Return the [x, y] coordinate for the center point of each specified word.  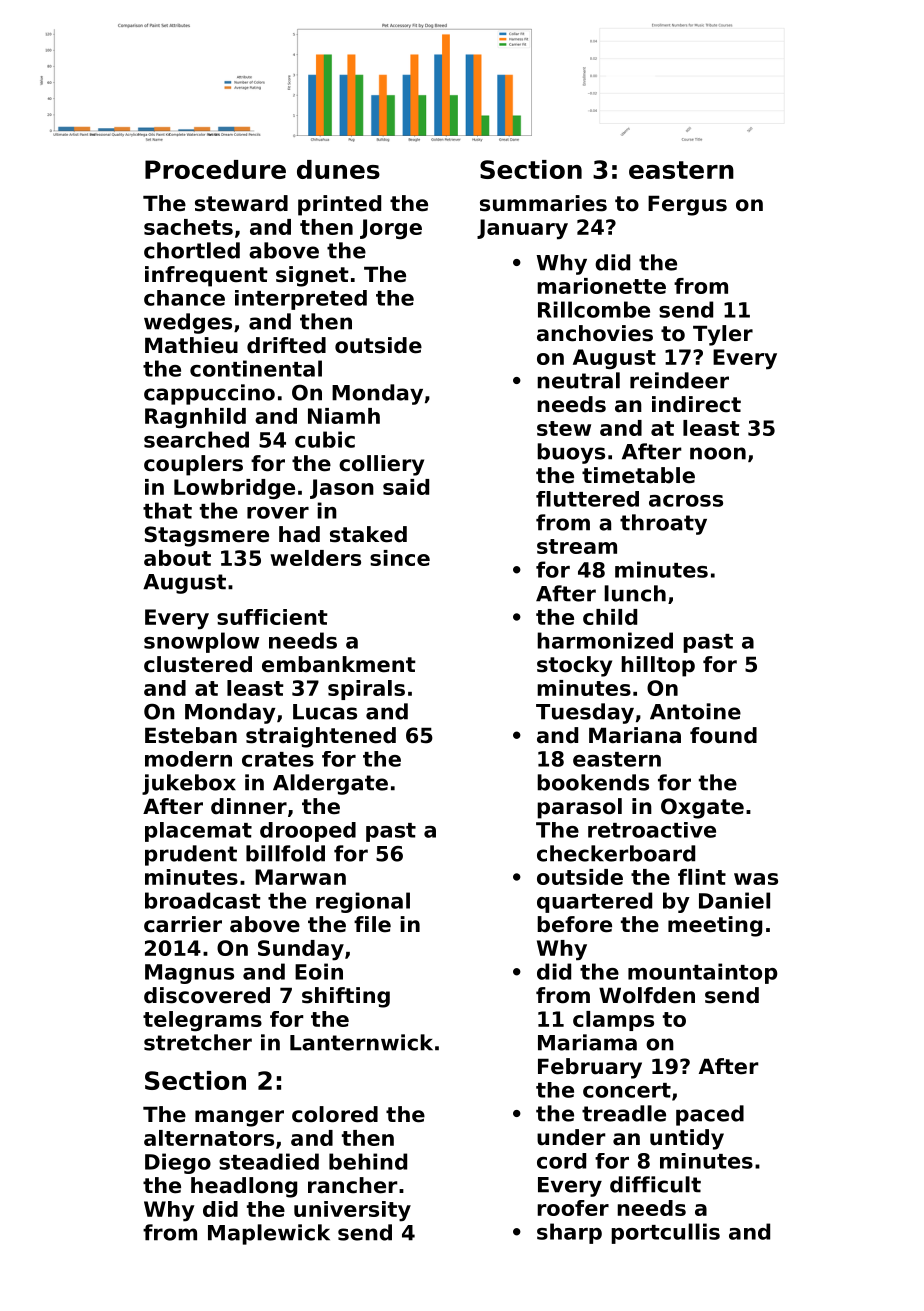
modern [188, 759]
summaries [543, 203]
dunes [338, 169]
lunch [635, 593]
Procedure [215, 169]
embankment [339, 664]
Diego [178, 1163]
